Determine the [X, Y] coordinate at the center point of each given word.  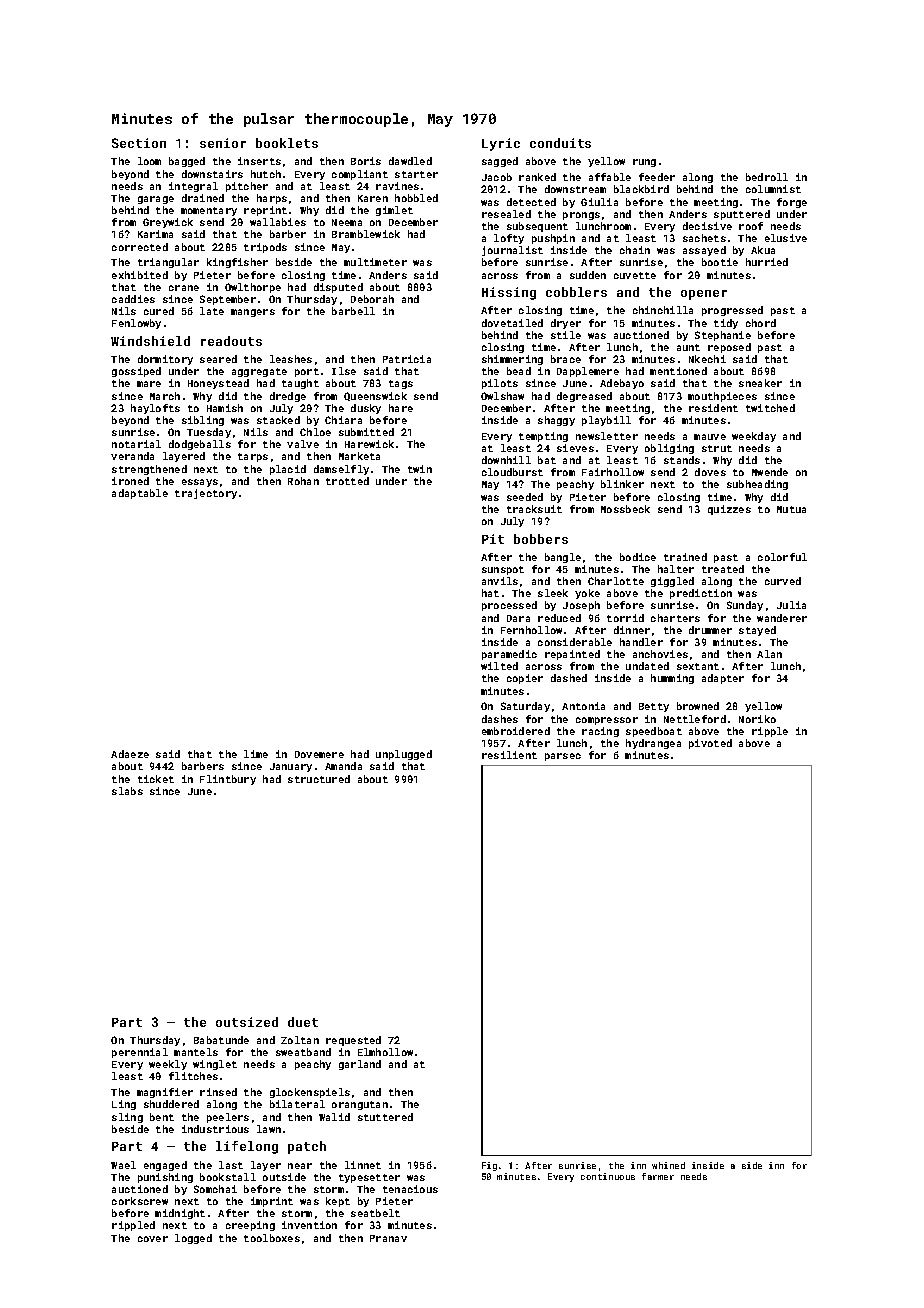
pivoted [710, 744]
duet [303, 1022]
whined [668, 1165]
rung [644, 163]
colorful [782, 557]
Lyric [501, 144]
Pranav [388, 1238]
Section [139, 143]
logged [193, 1239]
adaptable [140, 494]
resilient [509, 755]
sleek [553, 593]
